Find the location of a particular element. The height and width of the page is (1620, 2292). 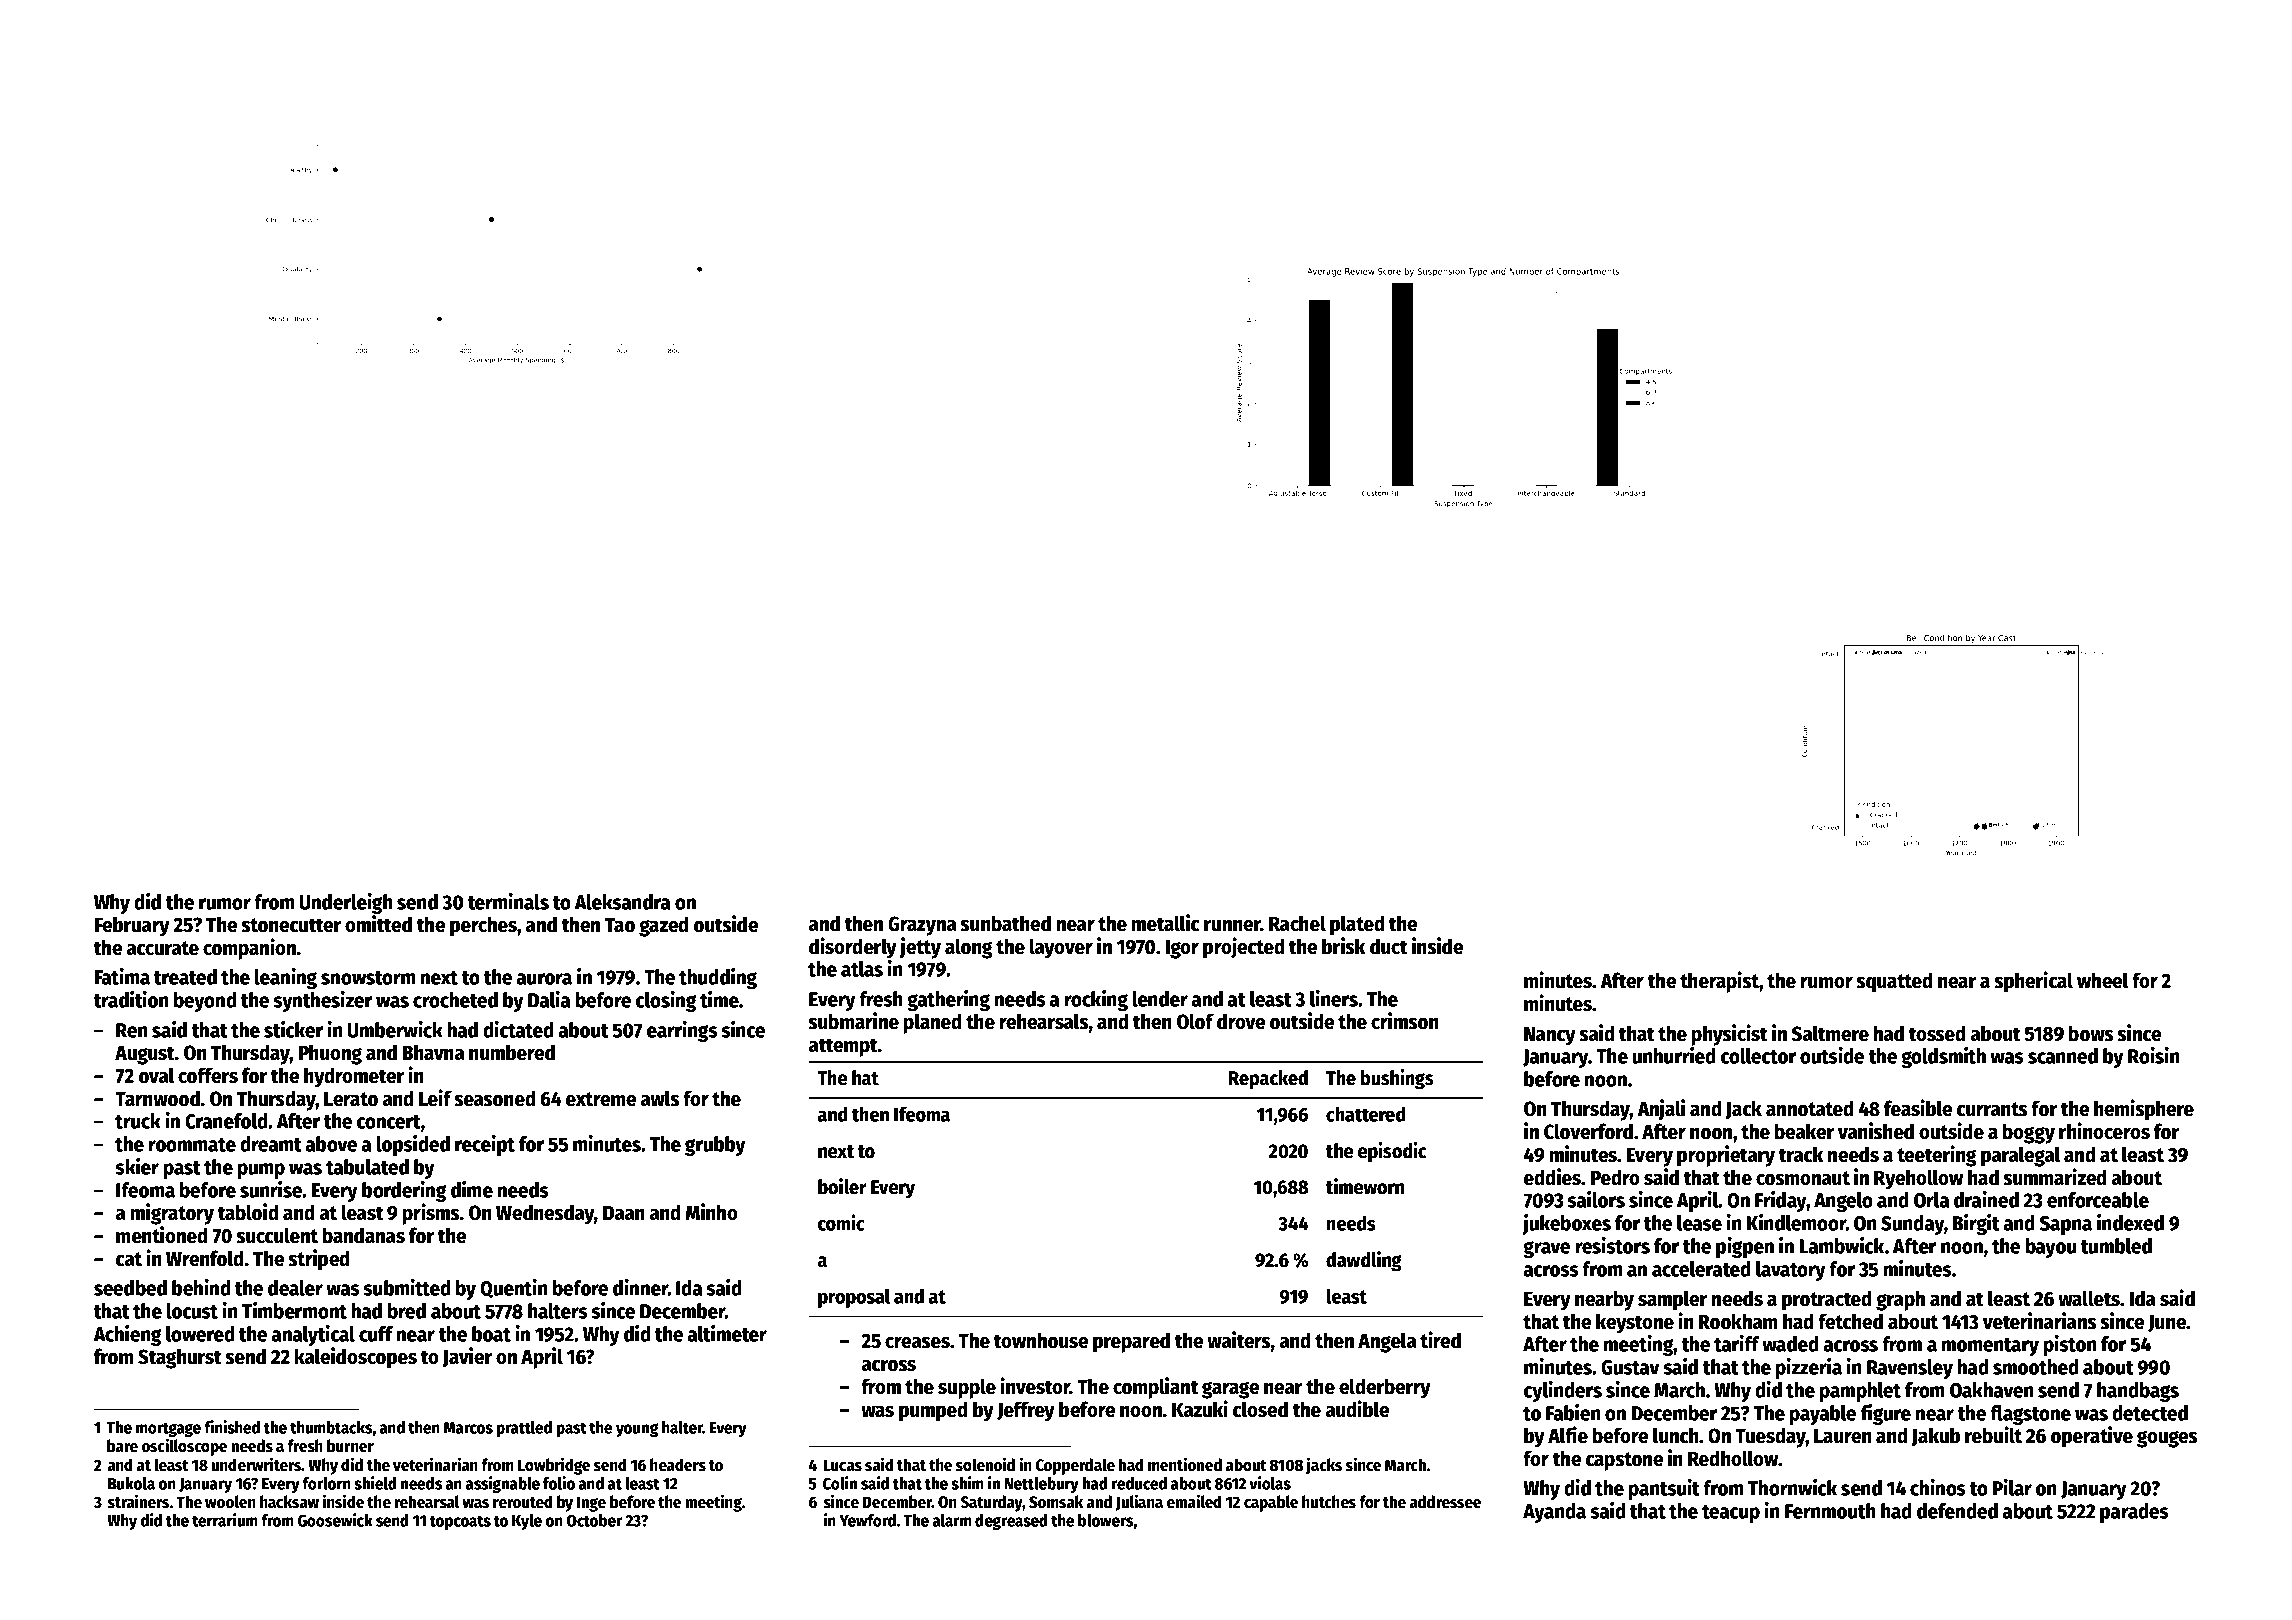

aurora is located at coordinates (544, 979).
